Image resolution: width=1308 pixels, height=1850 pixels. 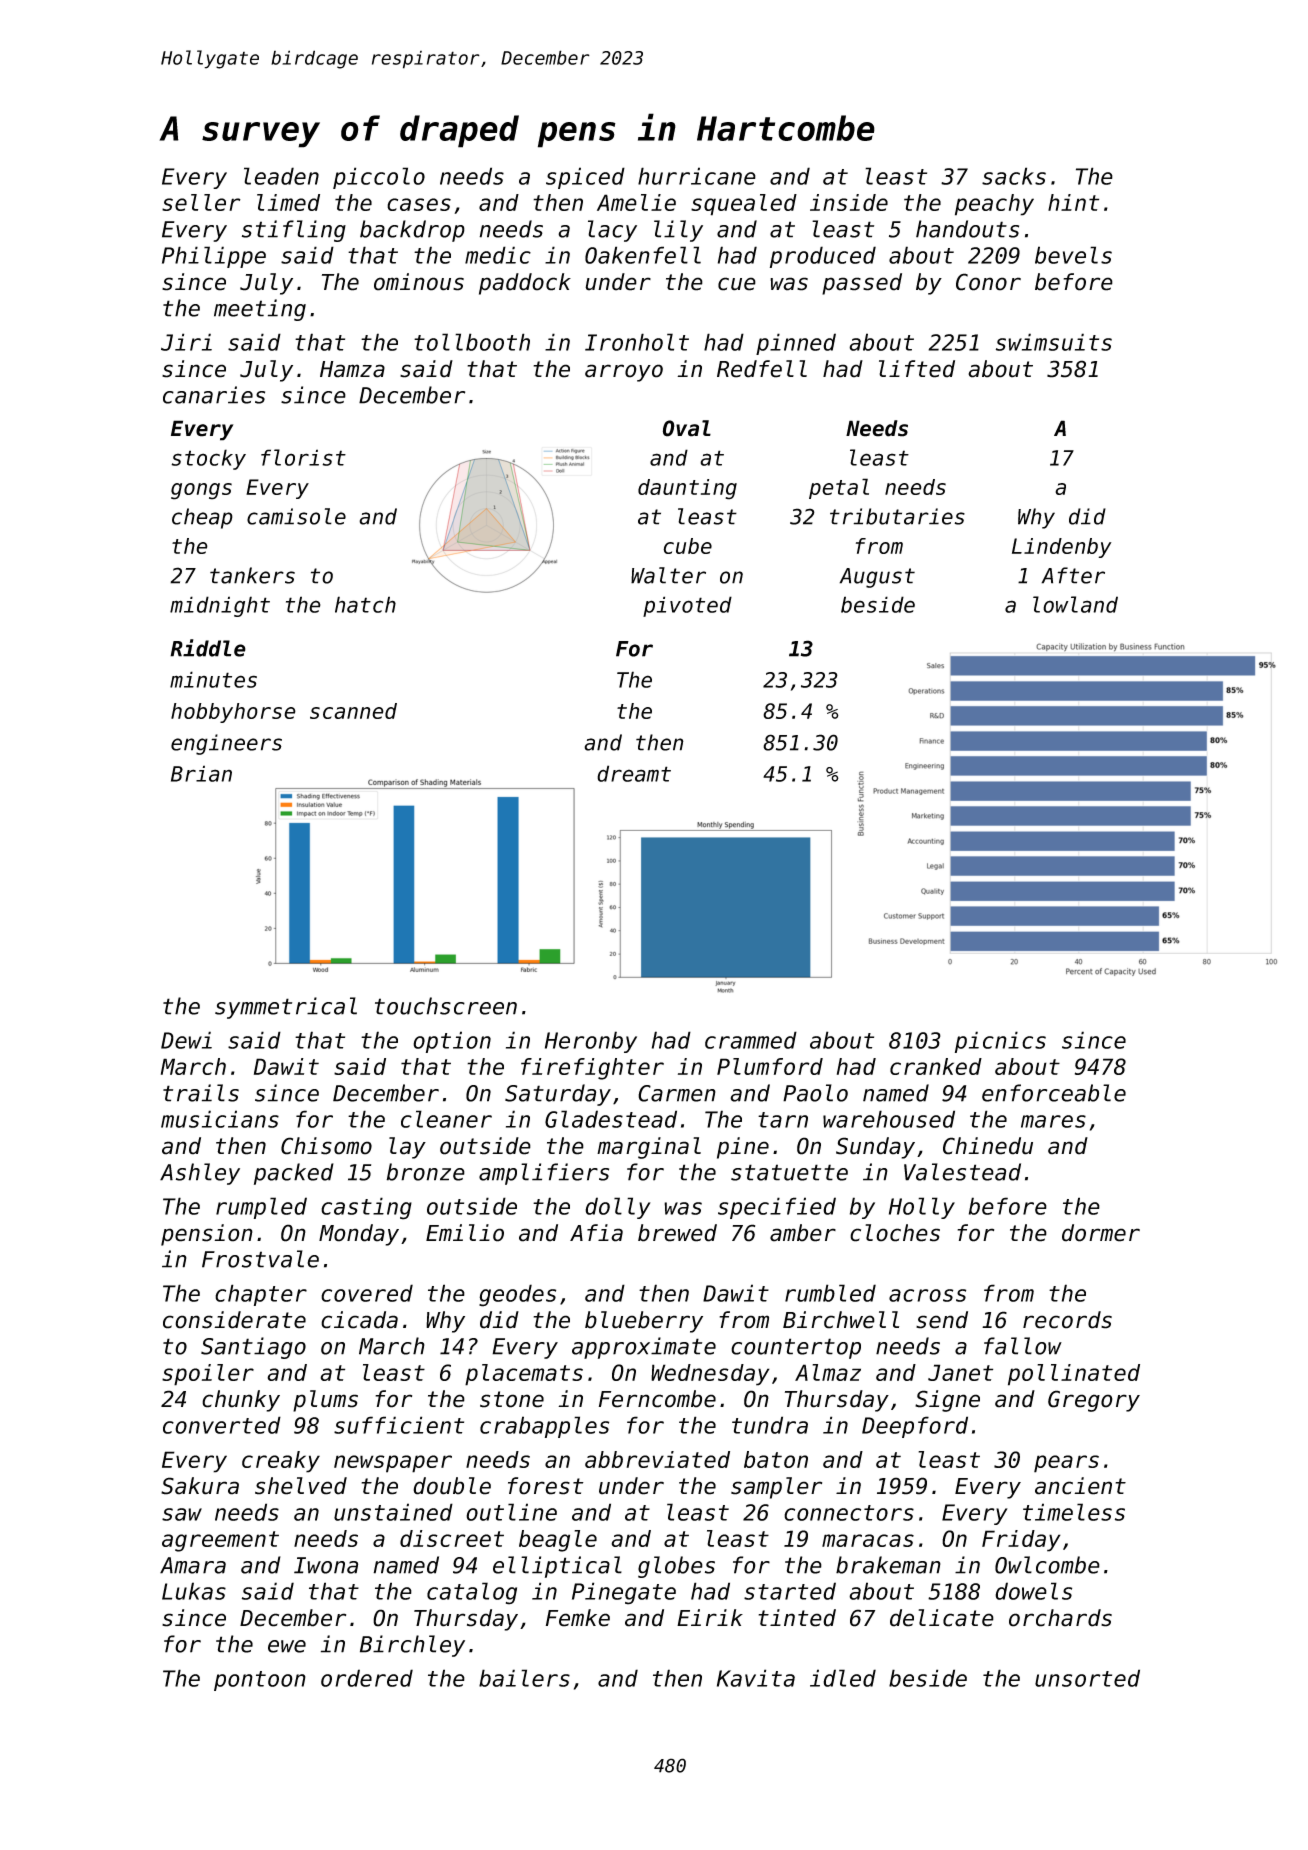 I want to click on Conor, so click(x=988, y=282).
